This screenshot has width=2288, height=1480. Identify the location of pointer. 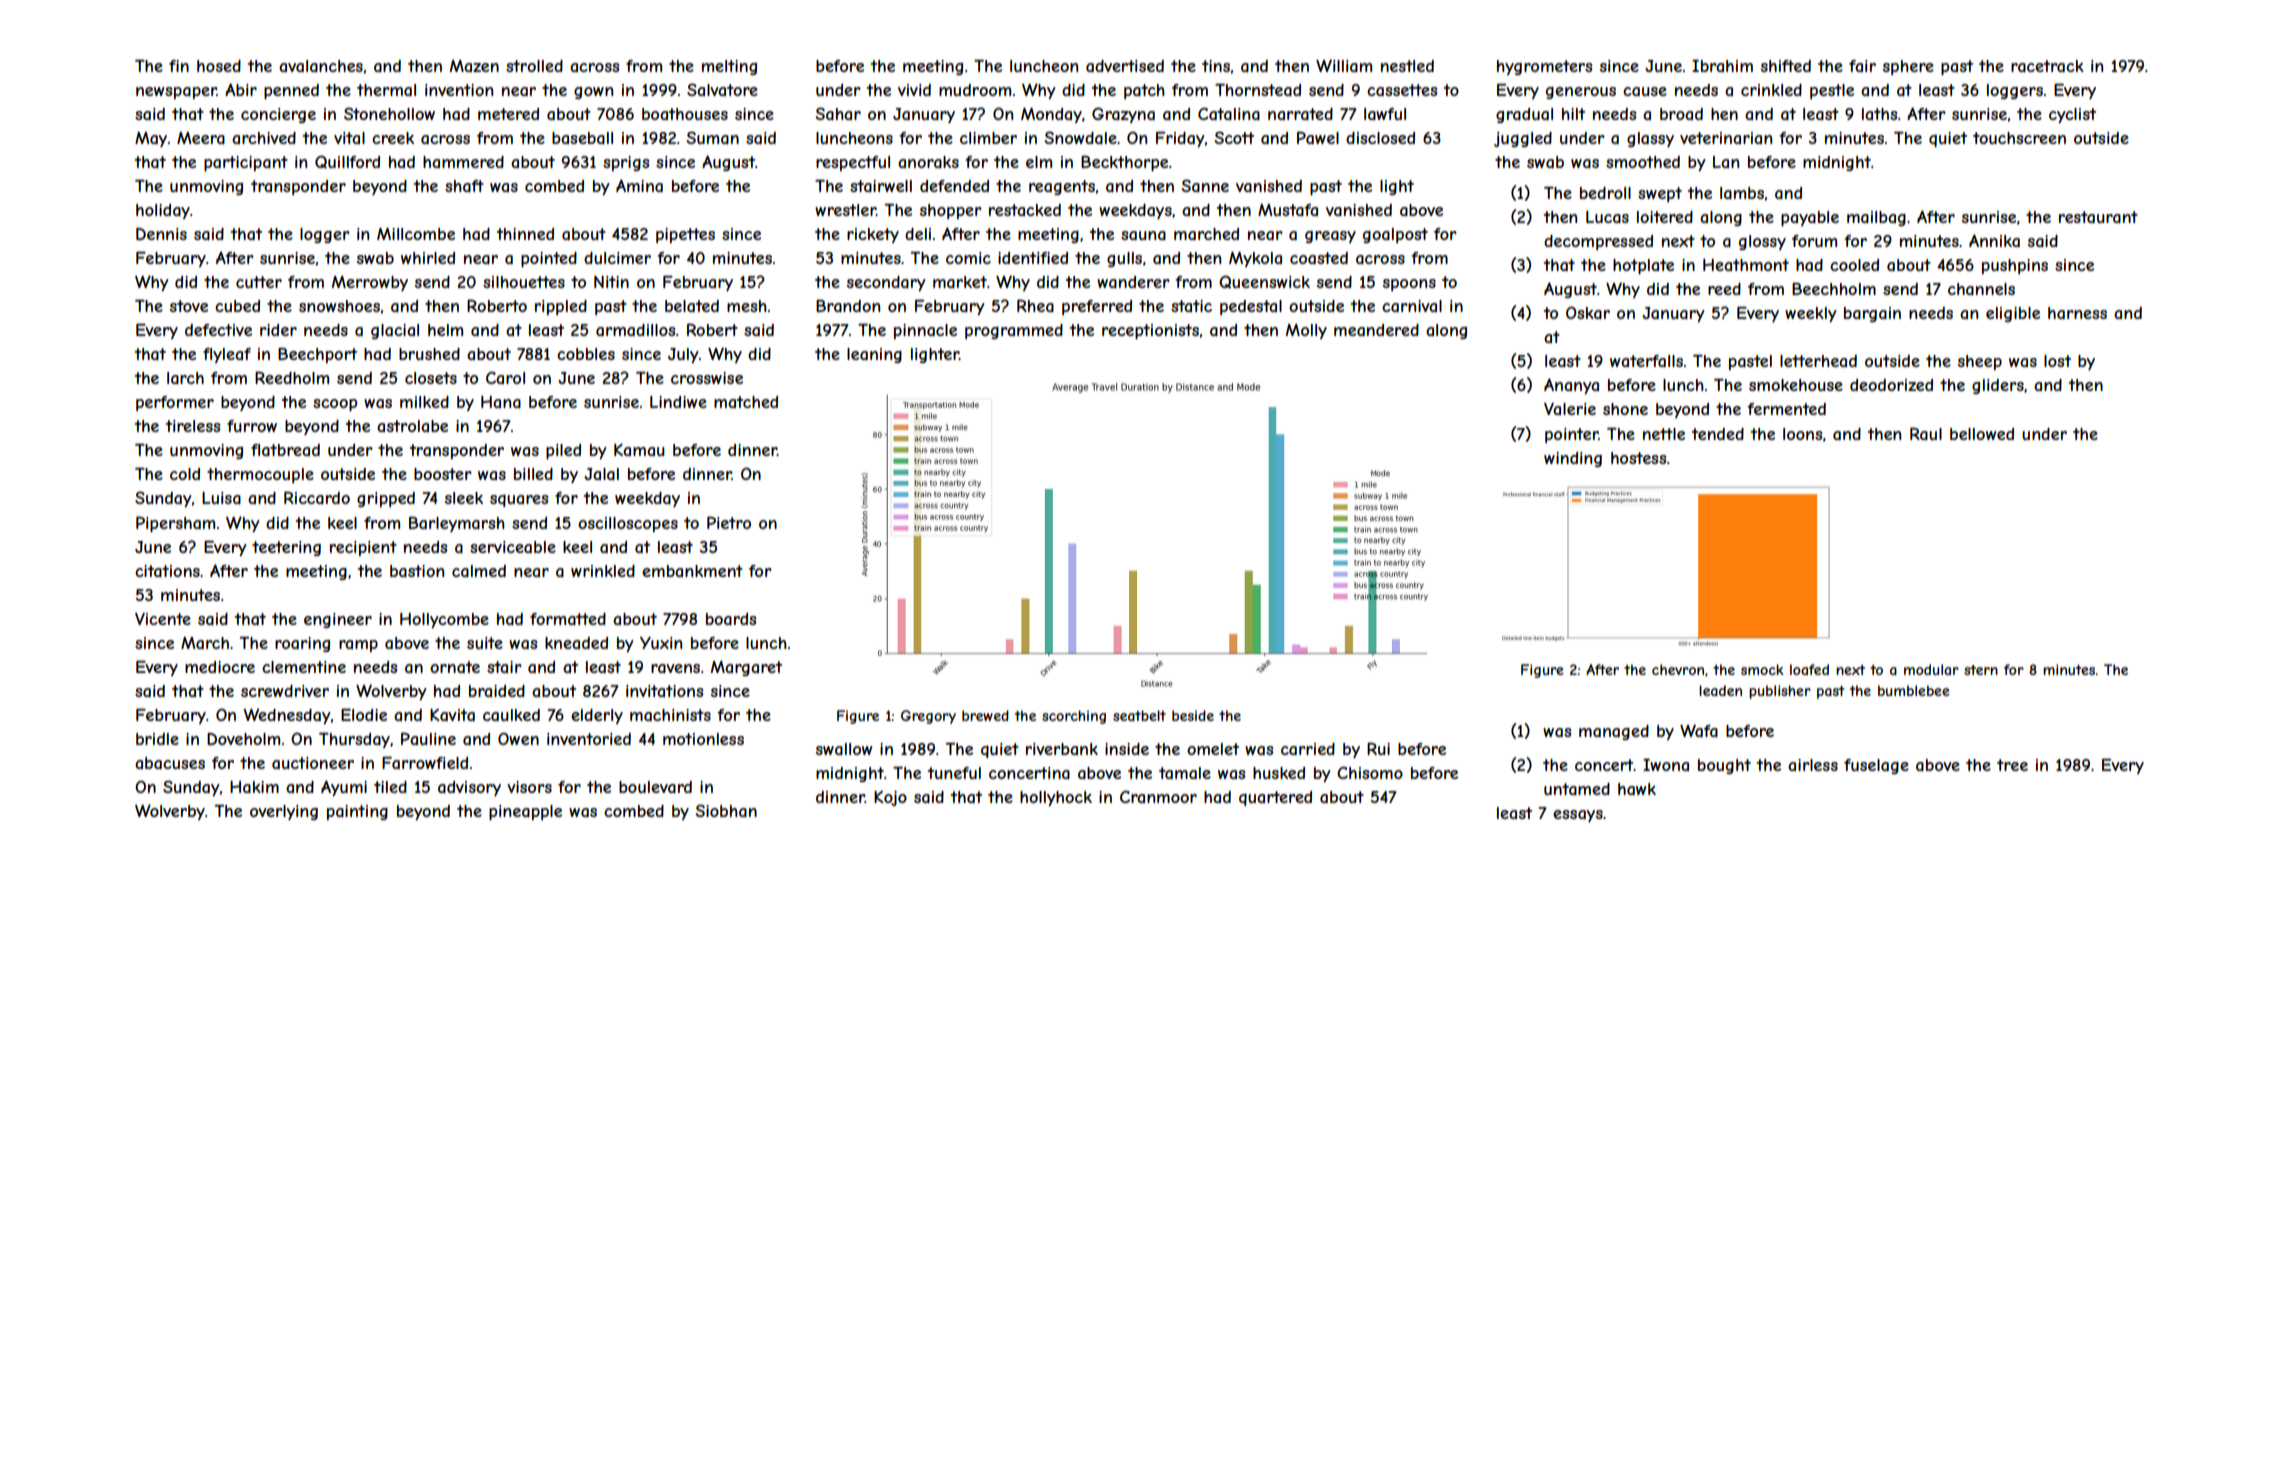
(1571, 435).
